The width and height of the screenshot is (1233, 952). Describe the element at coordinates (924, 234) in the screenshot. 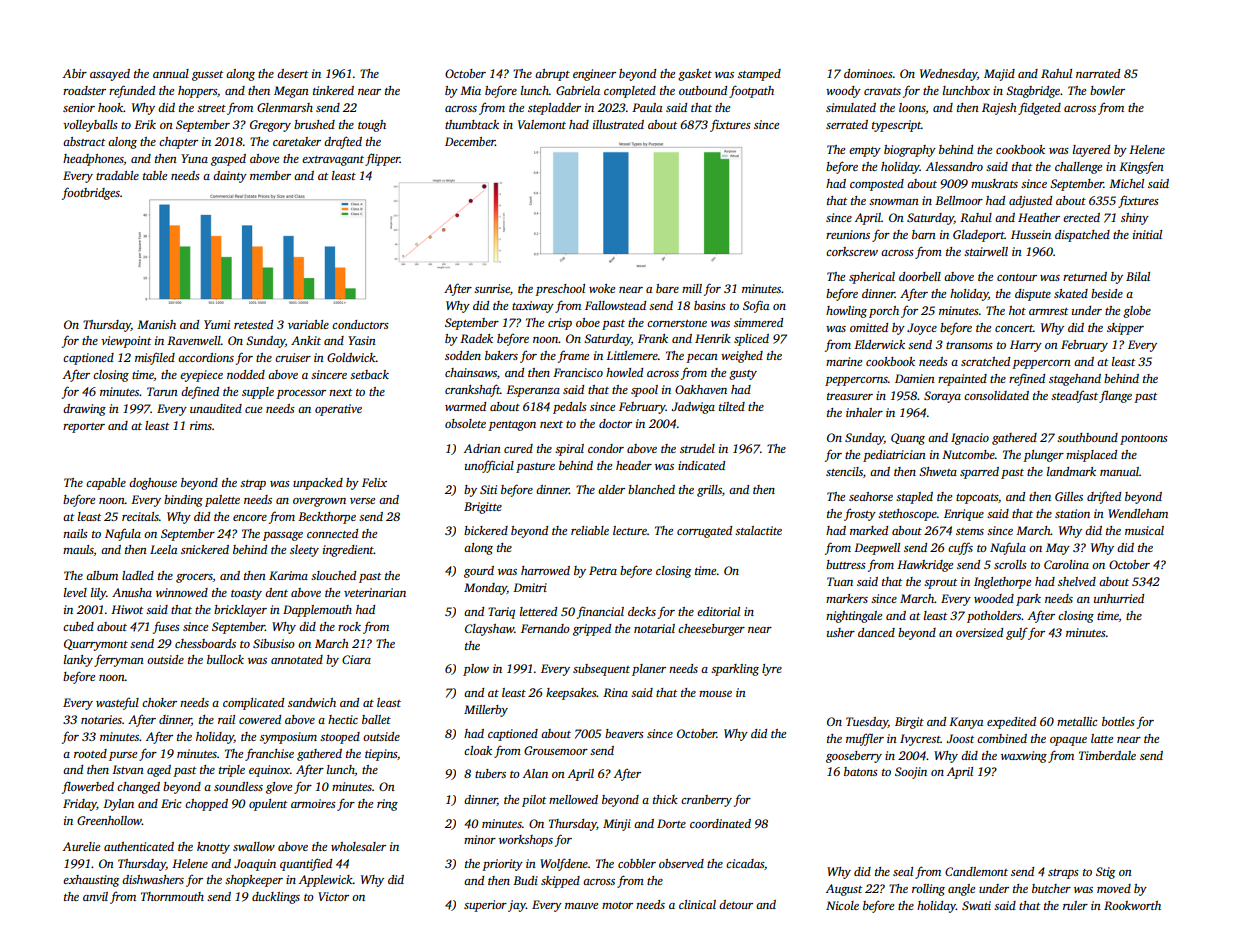

I see `barn` at that location.
